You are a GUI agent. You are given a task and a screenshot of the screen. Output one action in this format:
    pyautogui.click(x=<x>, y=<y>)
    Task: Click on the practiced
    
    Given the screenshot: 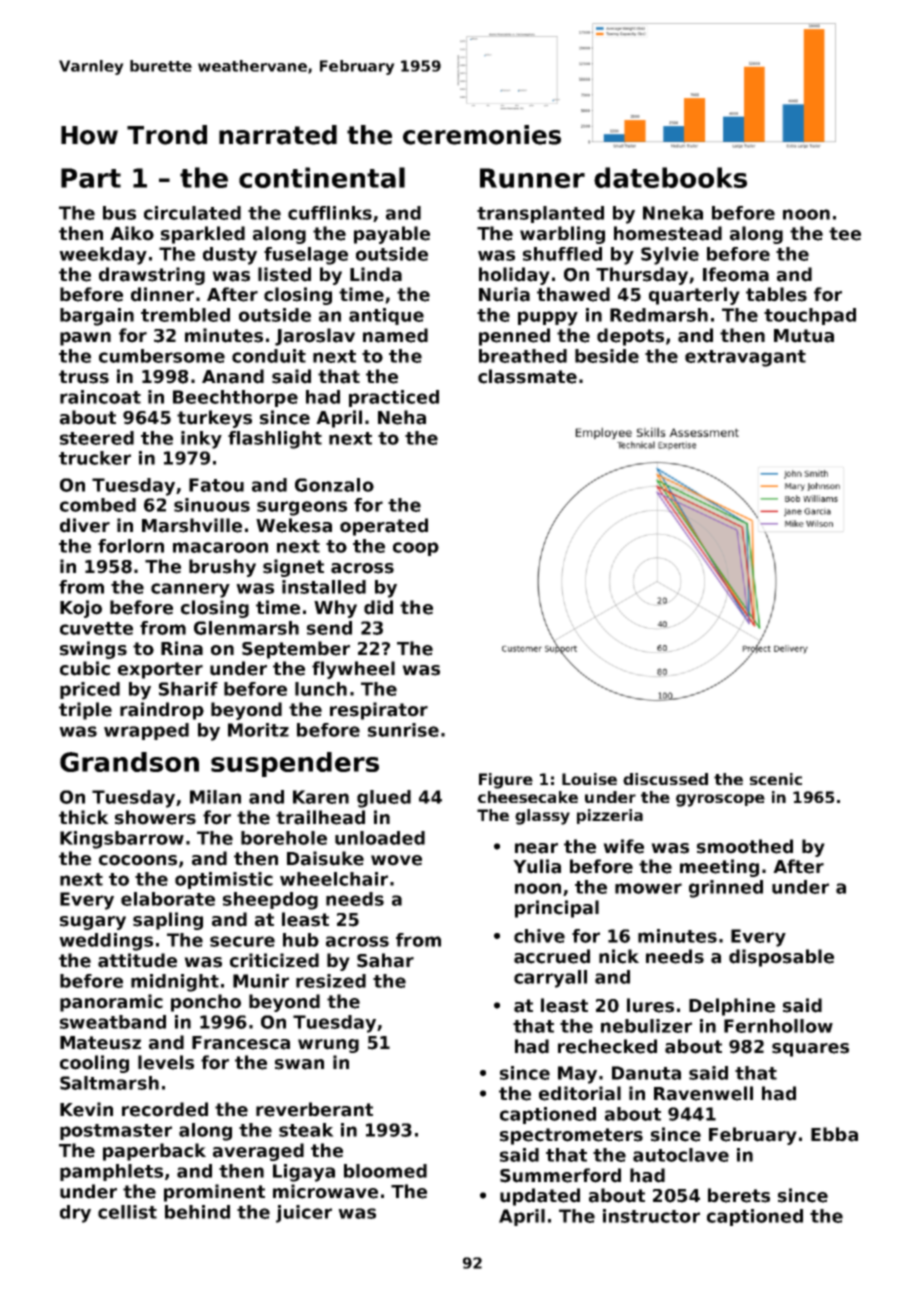 What is the action you would take?
    pyautogui.click(x=394, y=398)
